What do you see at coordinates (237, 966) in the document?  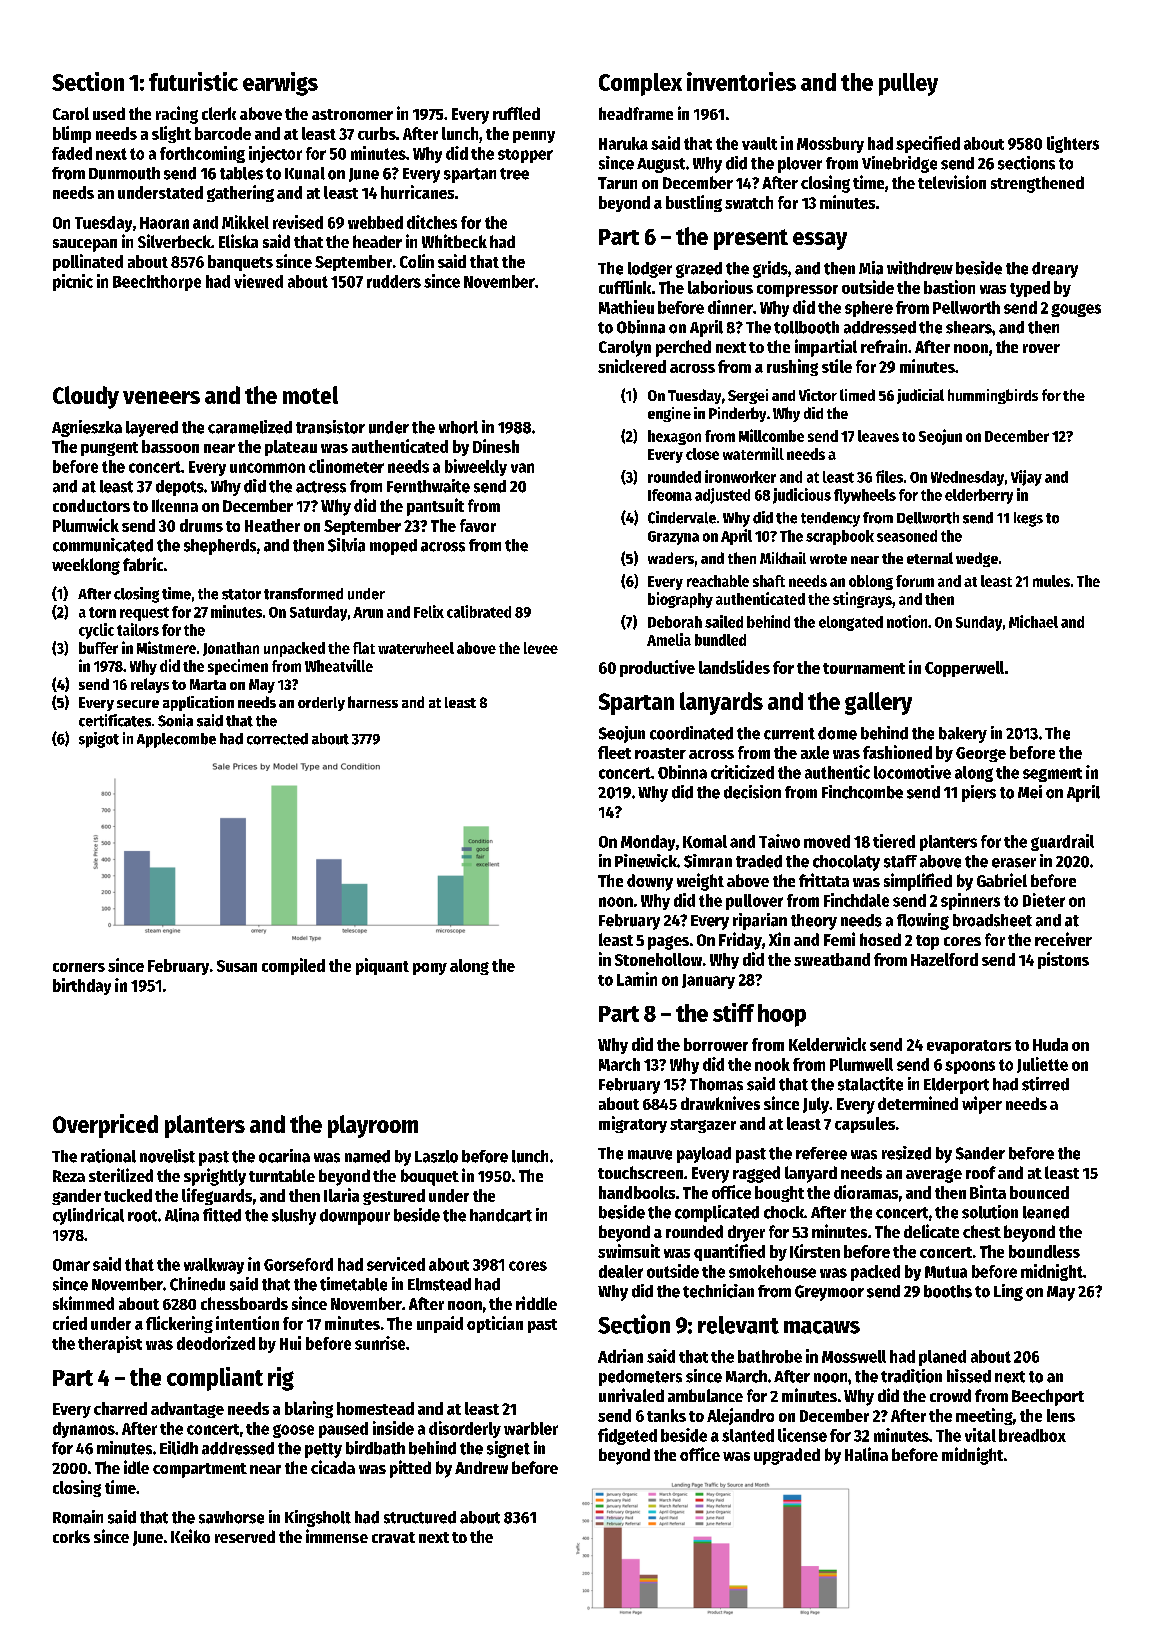 I see `Susan` at bounding box center [237, 966].
